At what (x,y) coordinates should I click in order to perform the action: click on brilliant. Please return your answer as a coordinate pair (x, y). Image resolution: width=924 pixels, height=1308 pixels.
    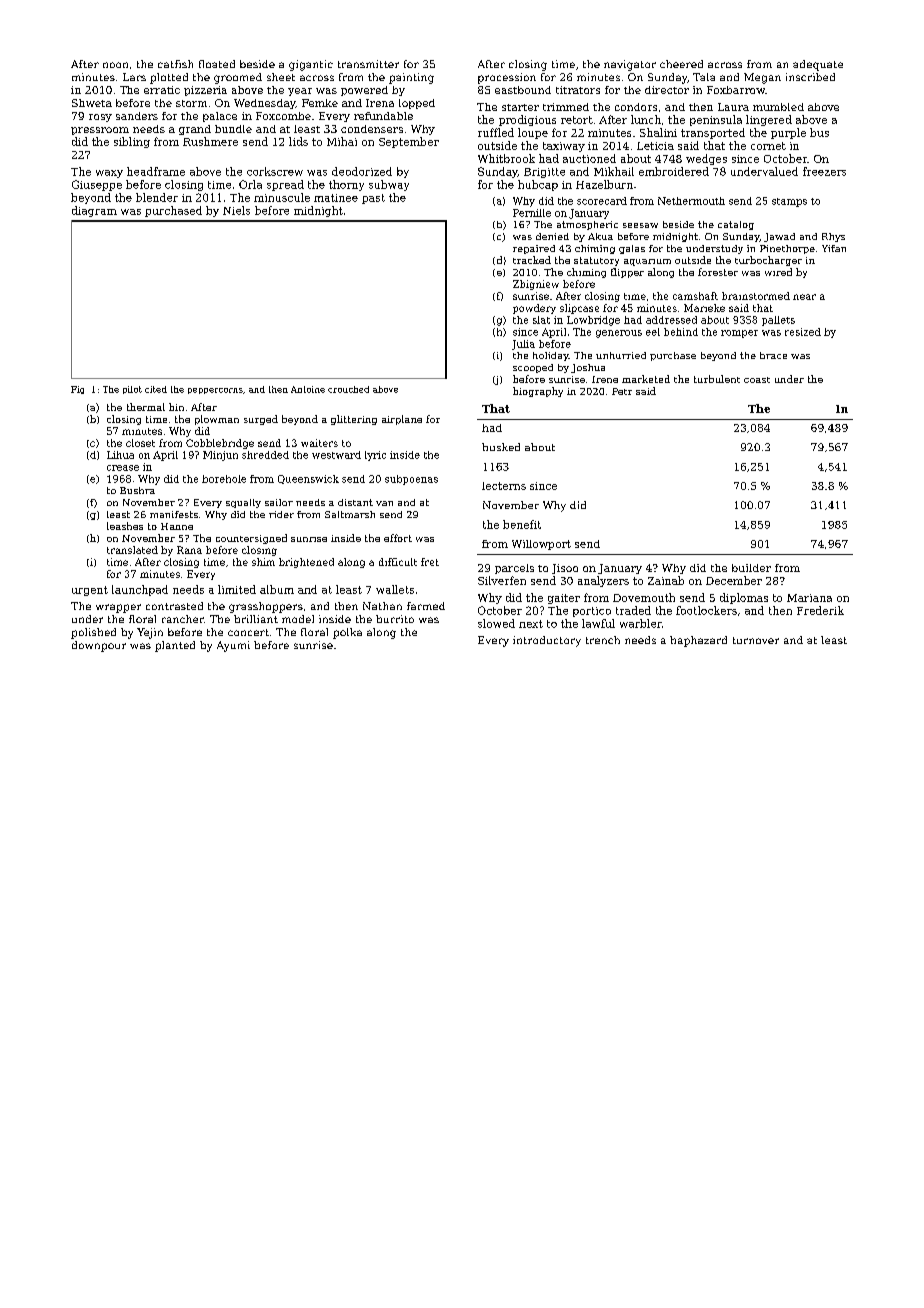
    Looking at the image, I should click on (256, 619).
